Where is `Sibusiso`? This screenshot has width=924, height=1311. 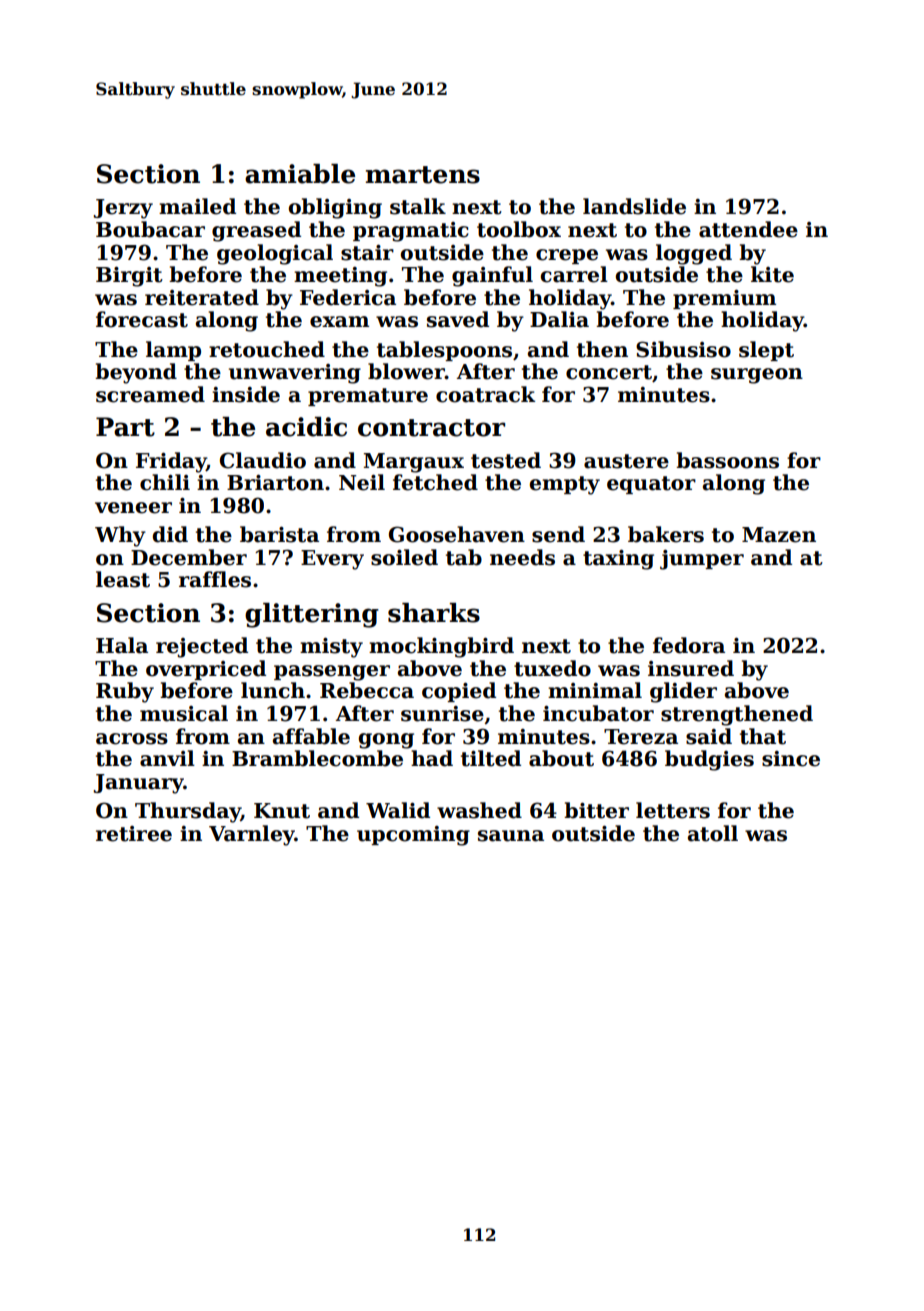 Sibusiso is located at coordinates (683, 349).
